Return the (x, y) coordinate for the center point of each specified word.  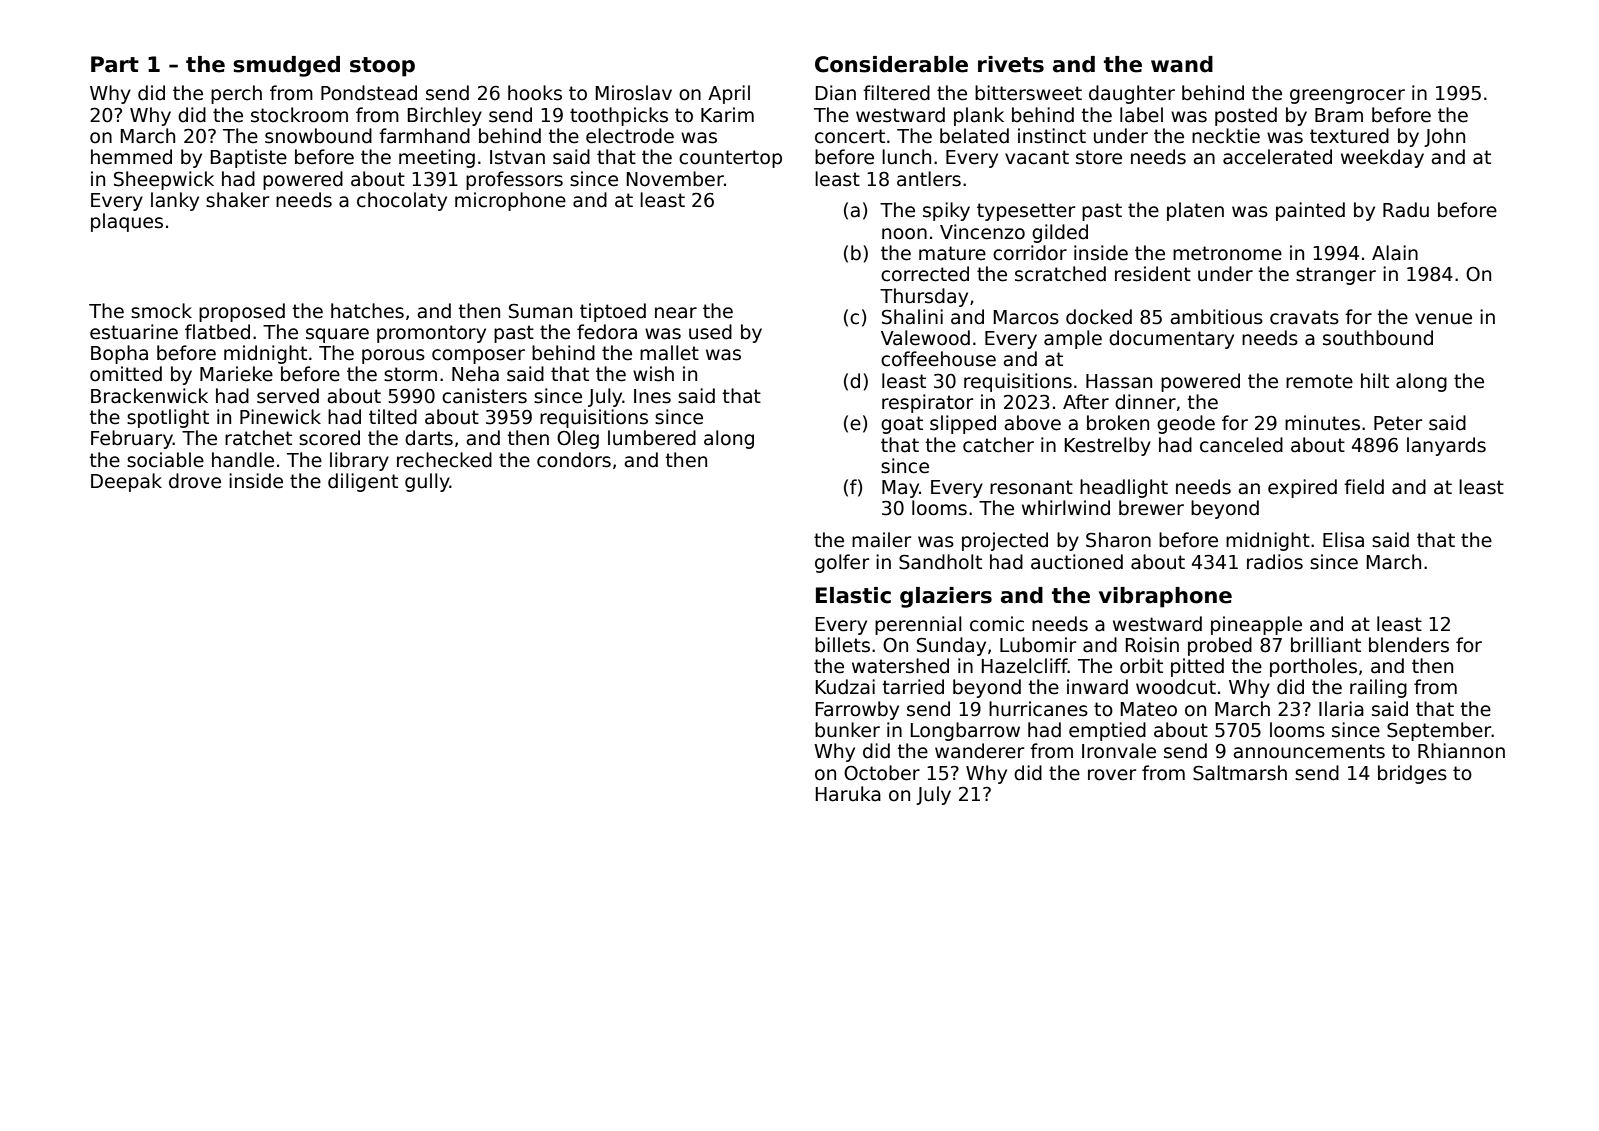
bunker (847, 730)
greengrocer (1347, 96)
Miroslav (634, 93)
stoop (382, 67)
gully (427, 482)
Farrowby (857, 710)
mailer (881, 540)
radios (1275, 562)
